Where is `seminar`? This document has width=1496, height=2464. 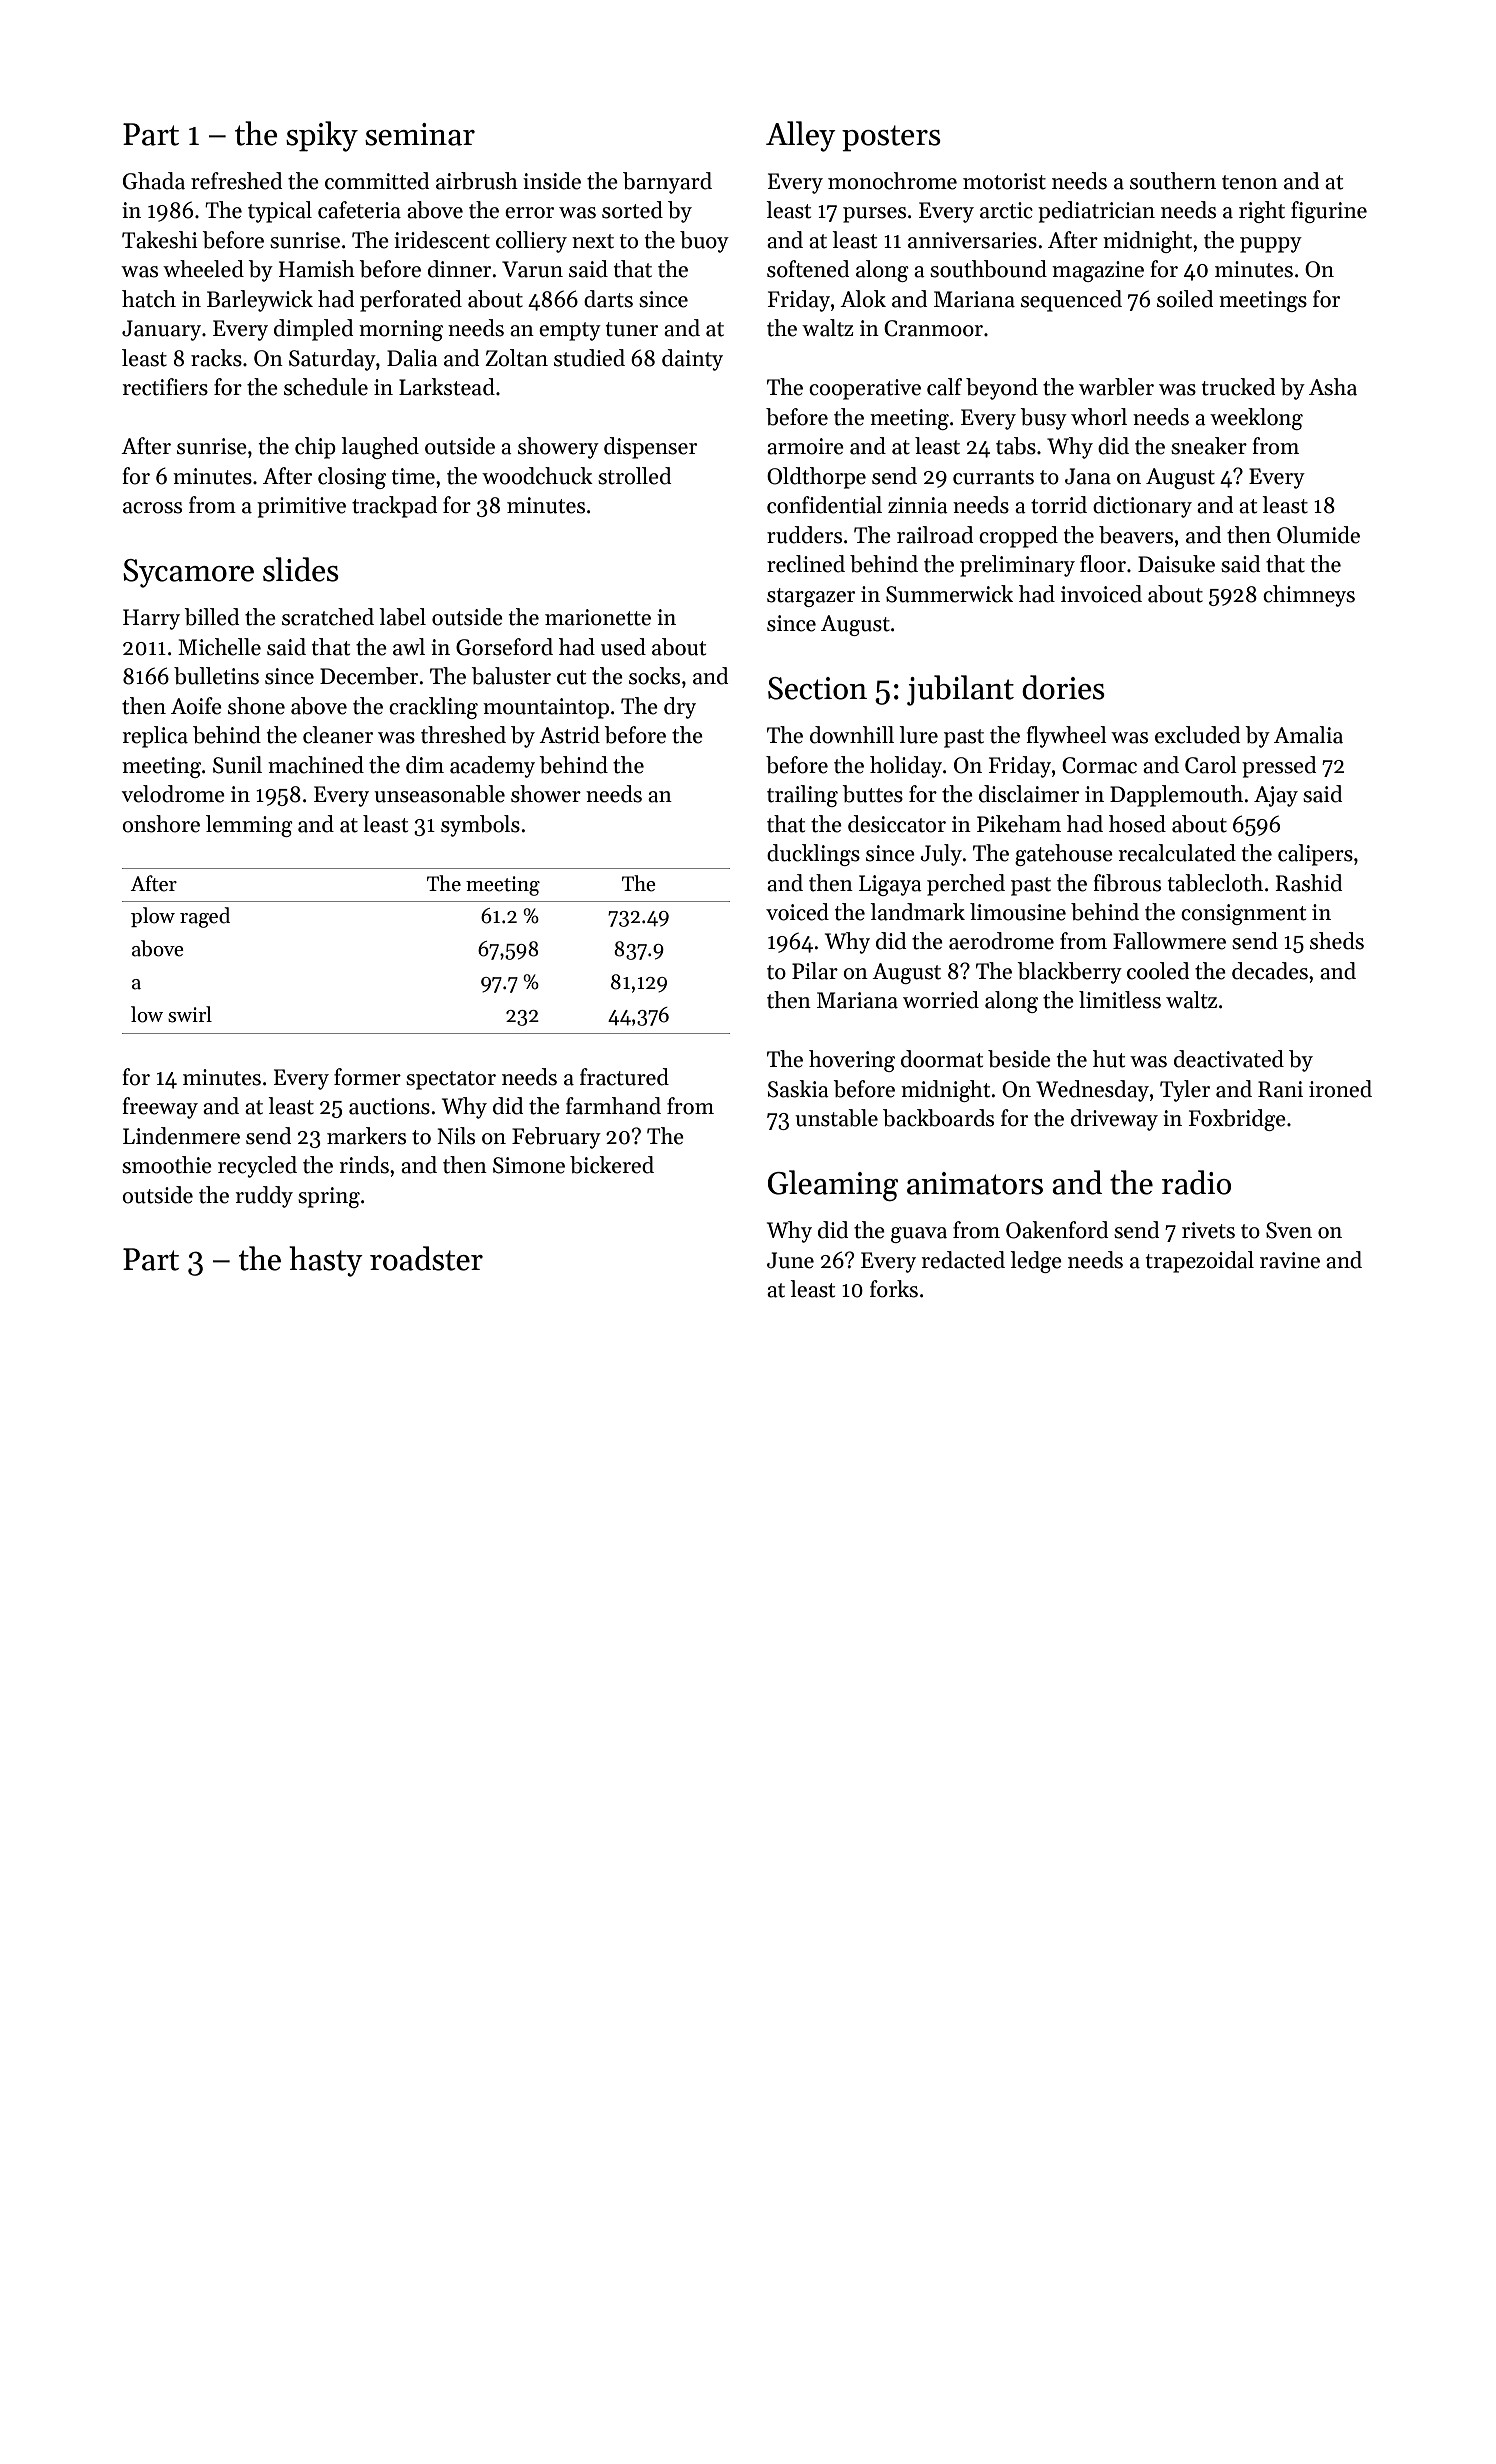 seminar is located at coordinates (420, 134).
